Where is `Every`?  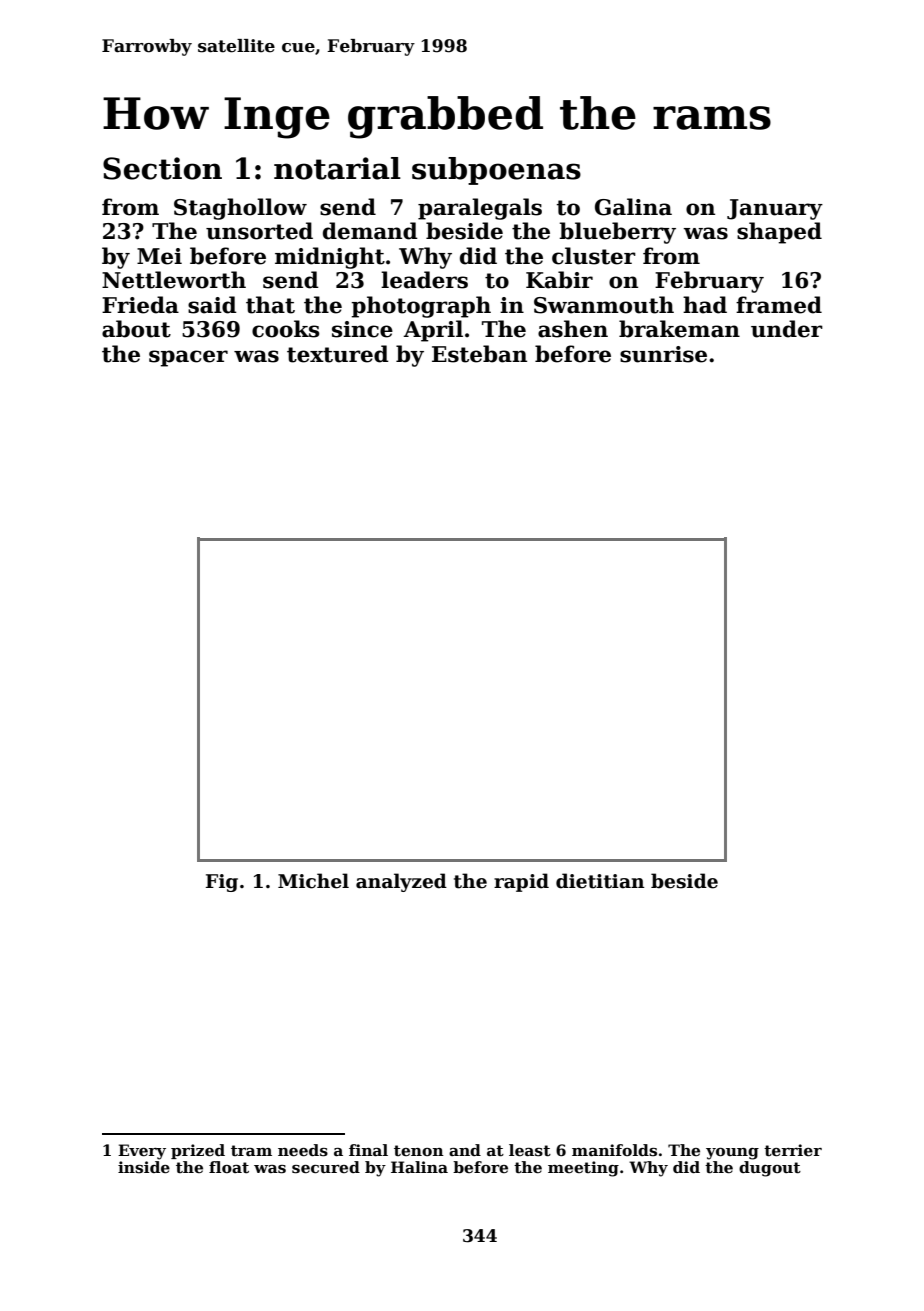 Every is located at coordinates (142, 1152).
